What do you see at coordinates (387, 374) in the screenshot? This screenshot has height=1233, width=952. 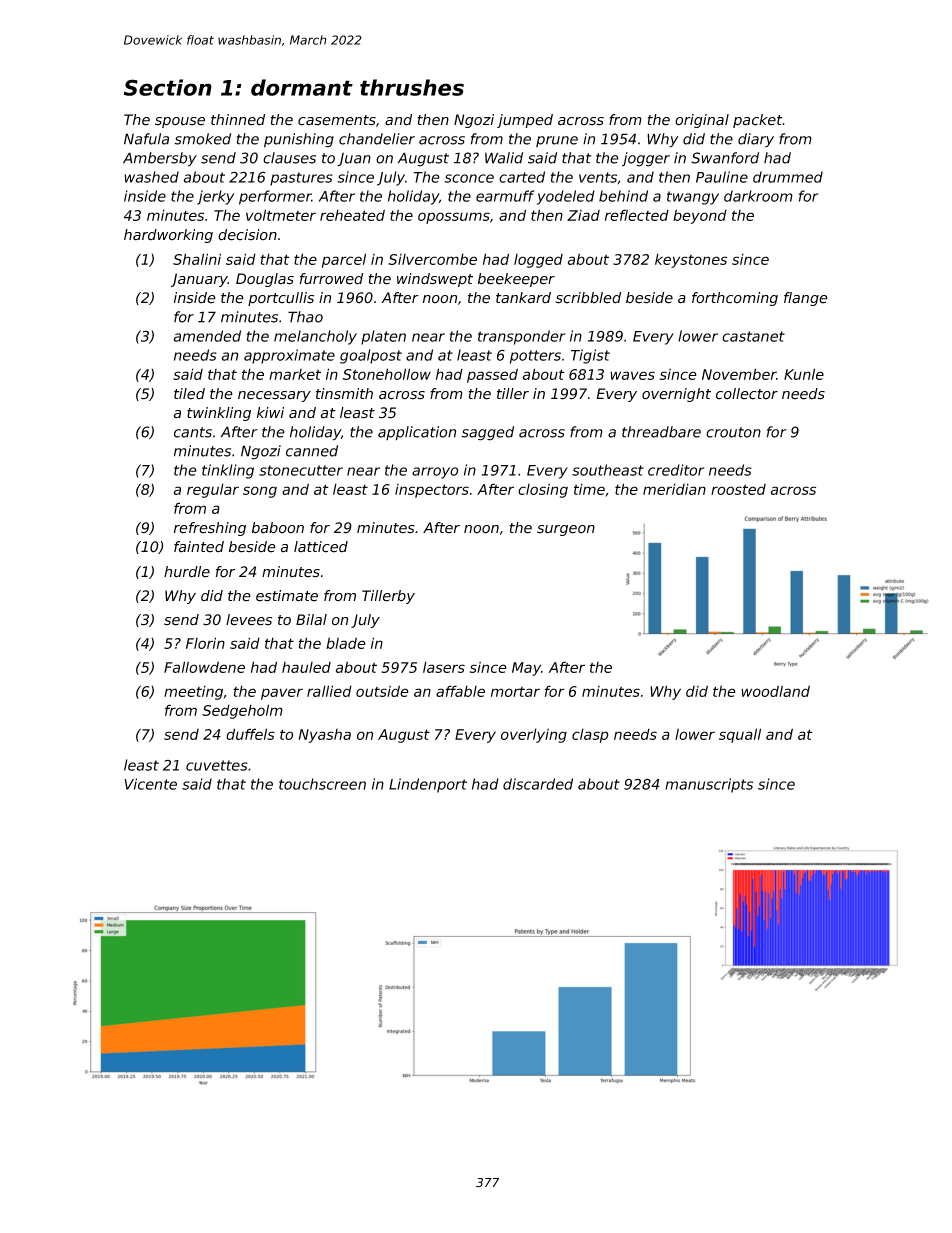 I see `Stonehollow` at bounding box center [387, 374].
